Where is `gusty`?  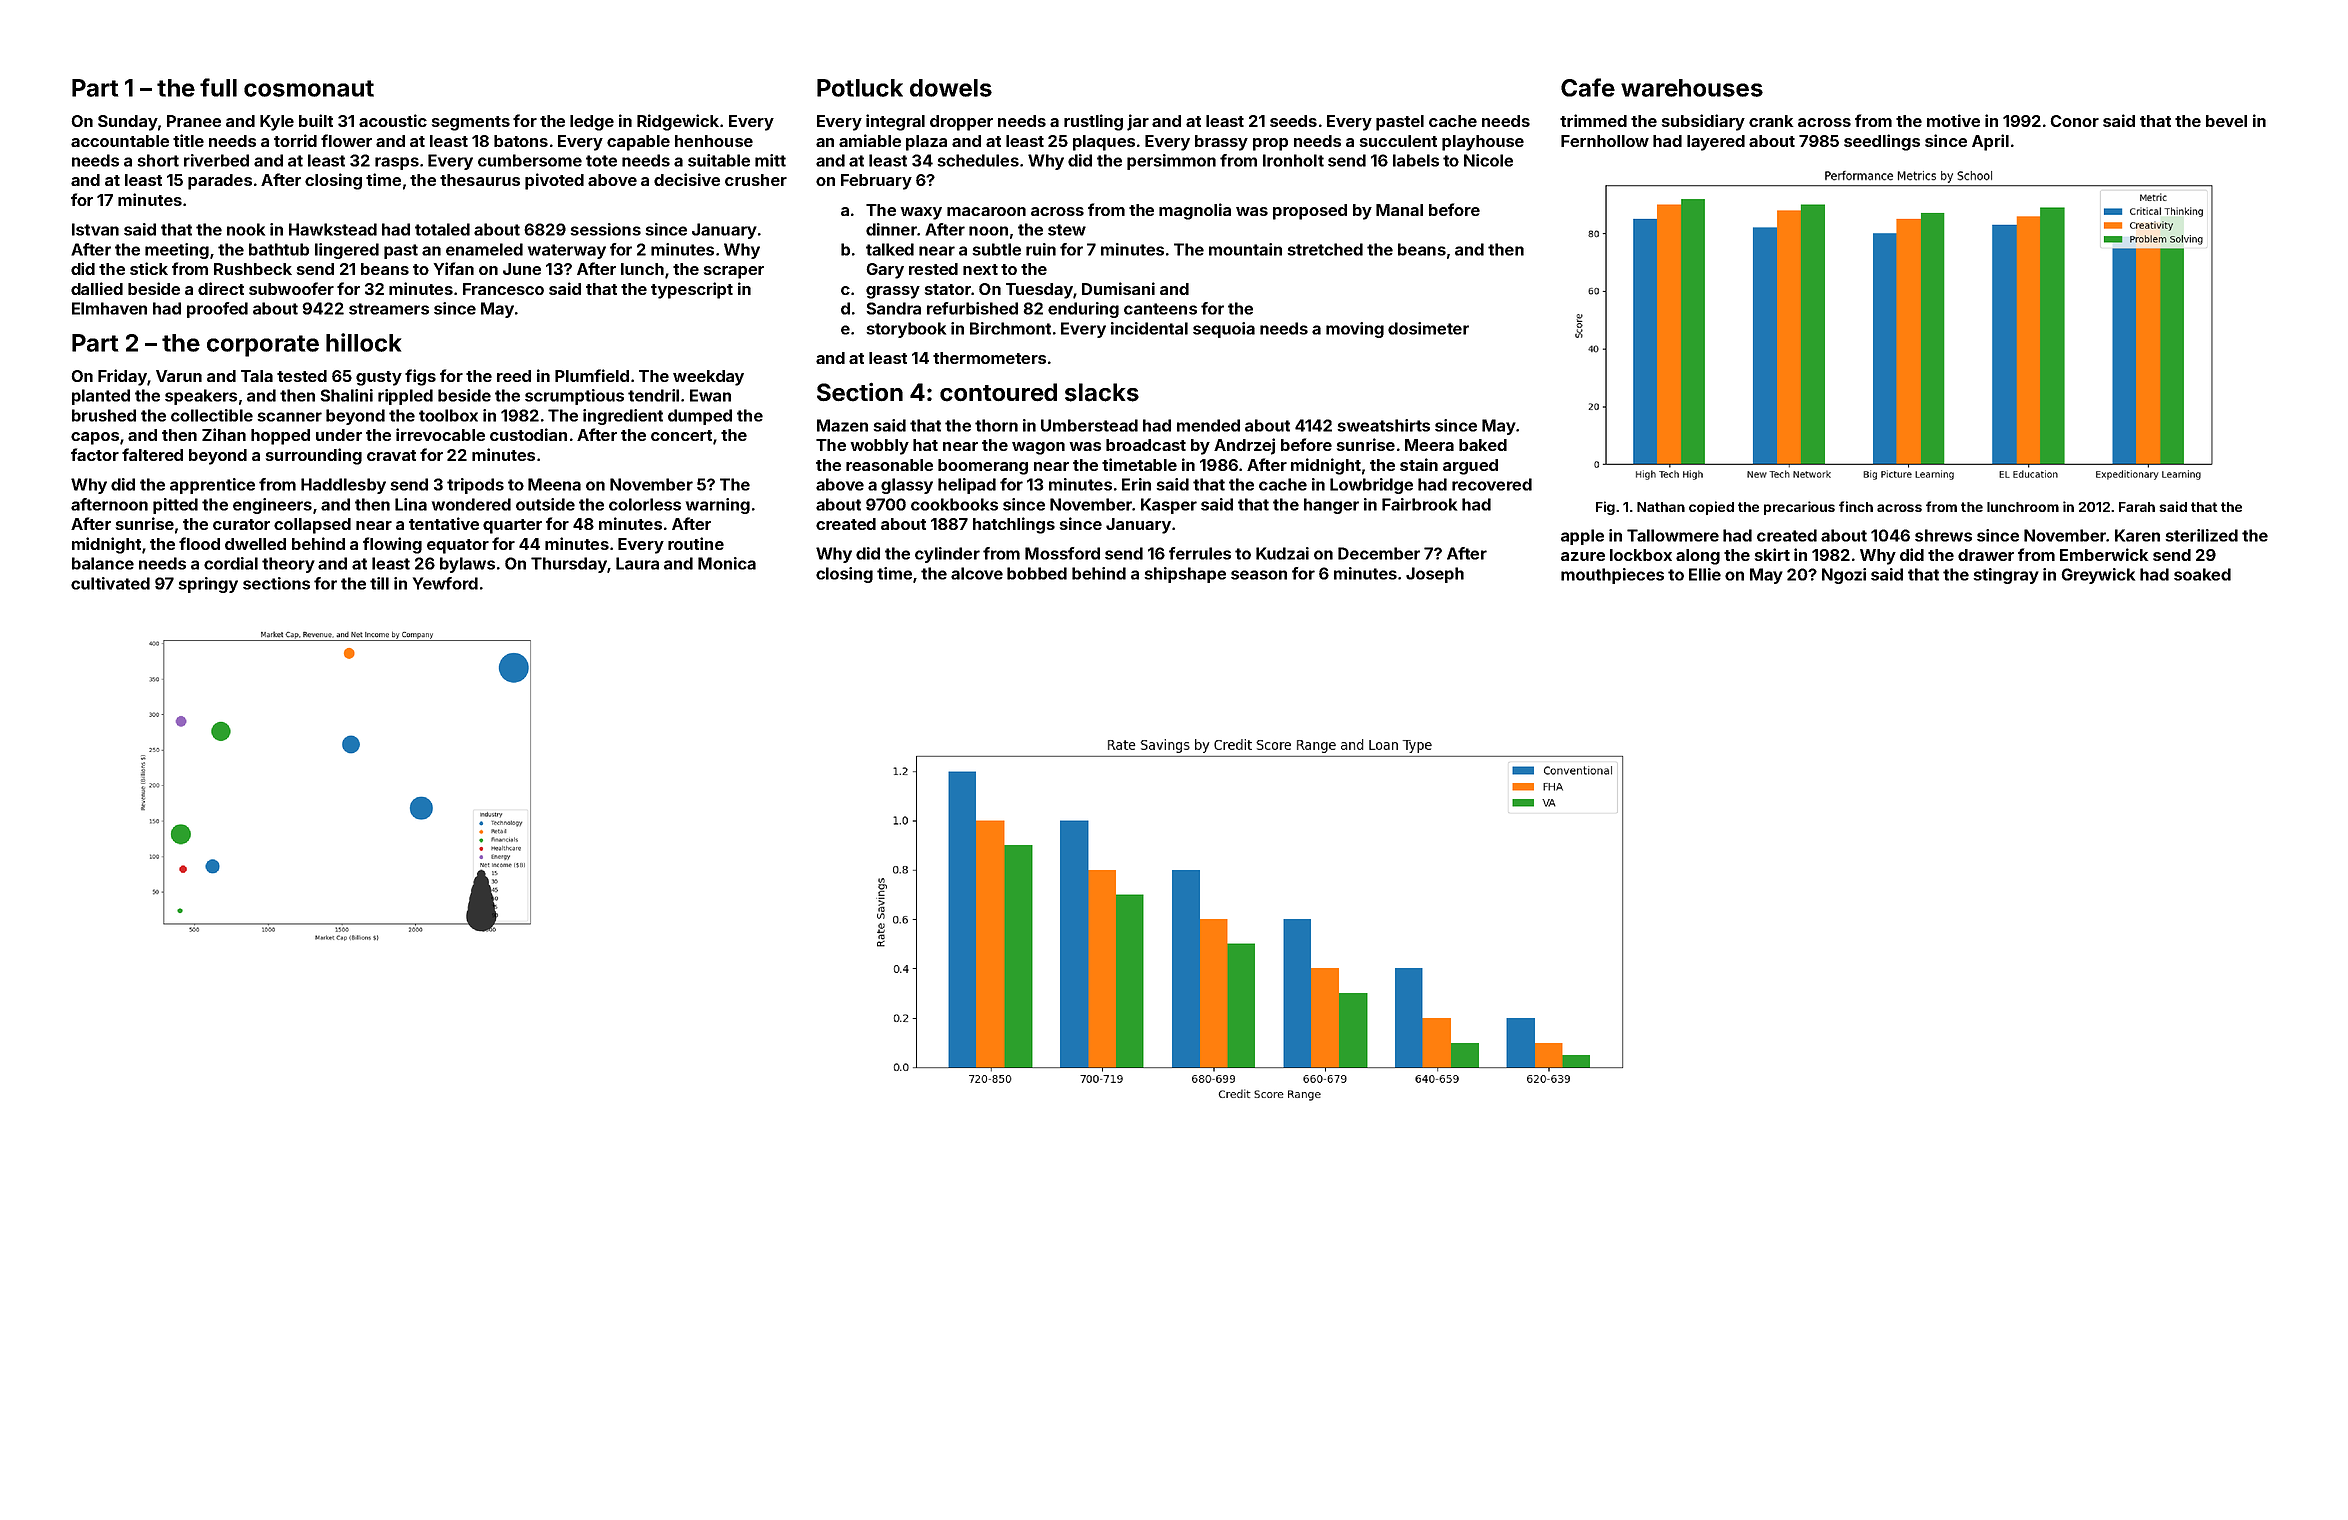 gusty is located at coordinates (379, 378).
